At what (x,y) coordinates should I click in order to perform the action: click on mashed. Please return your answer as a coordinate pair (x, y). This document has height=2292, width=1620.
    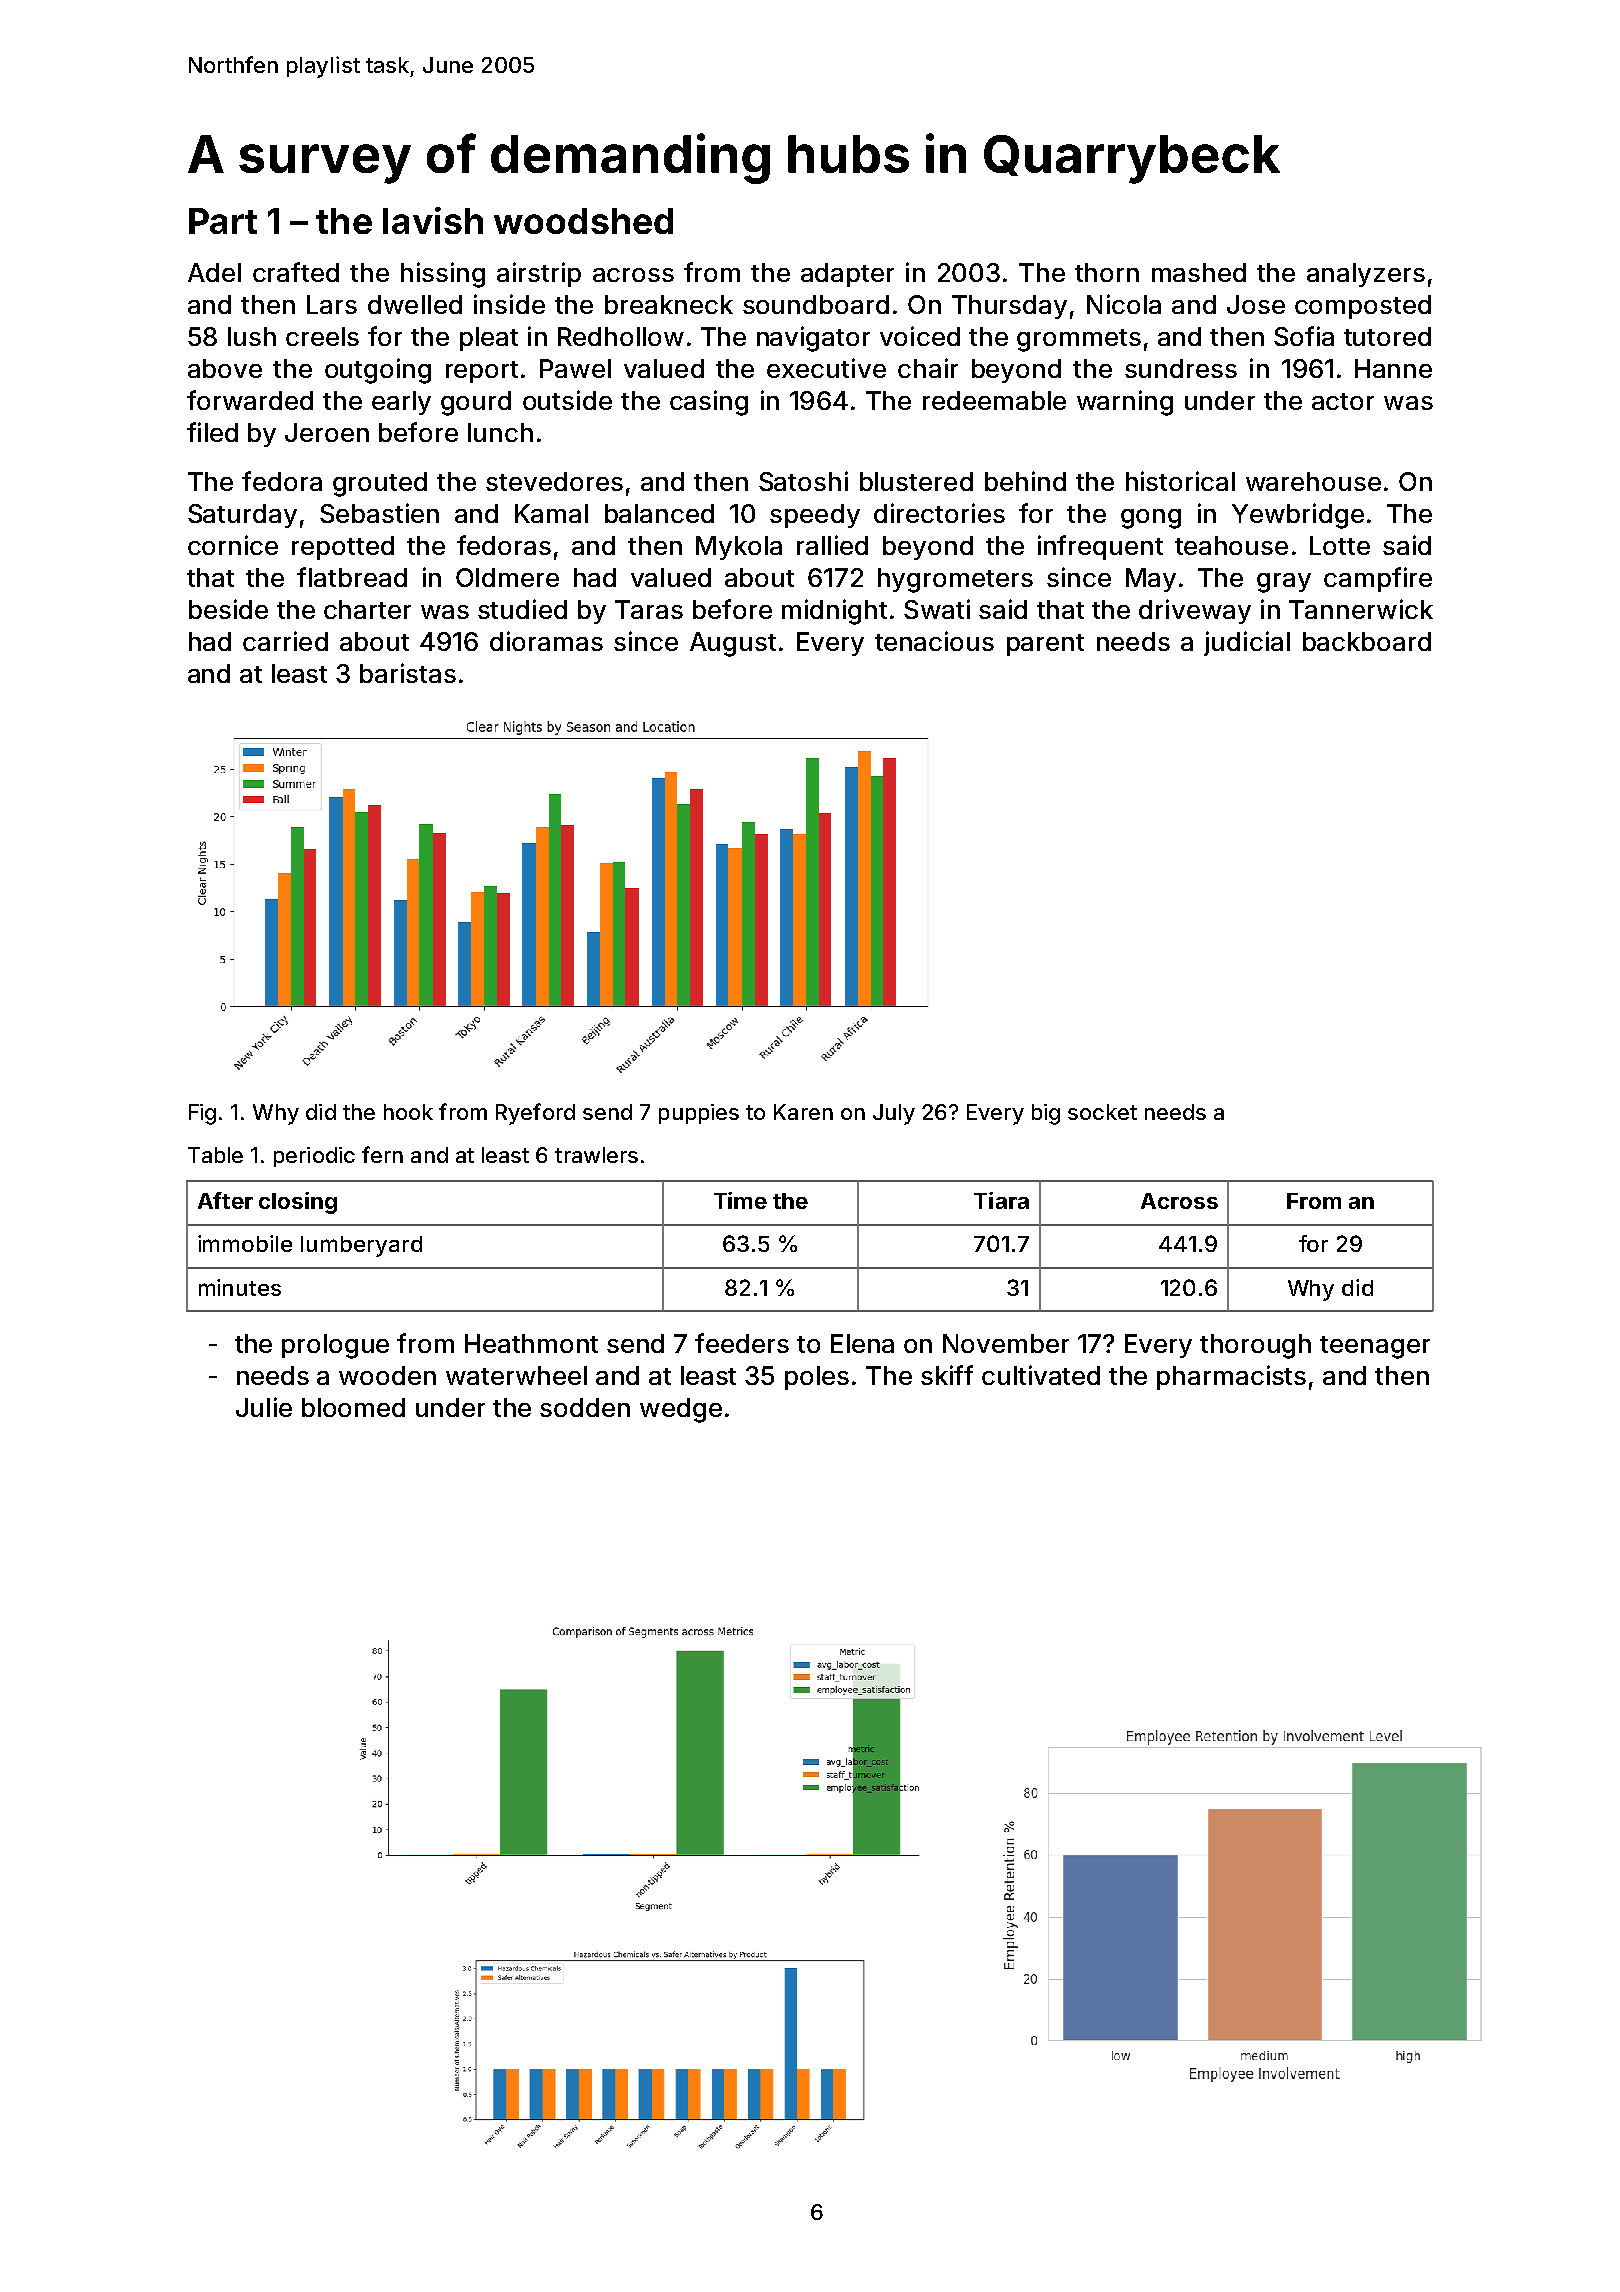
    Looking at the image, I should click on (1199, 272).
